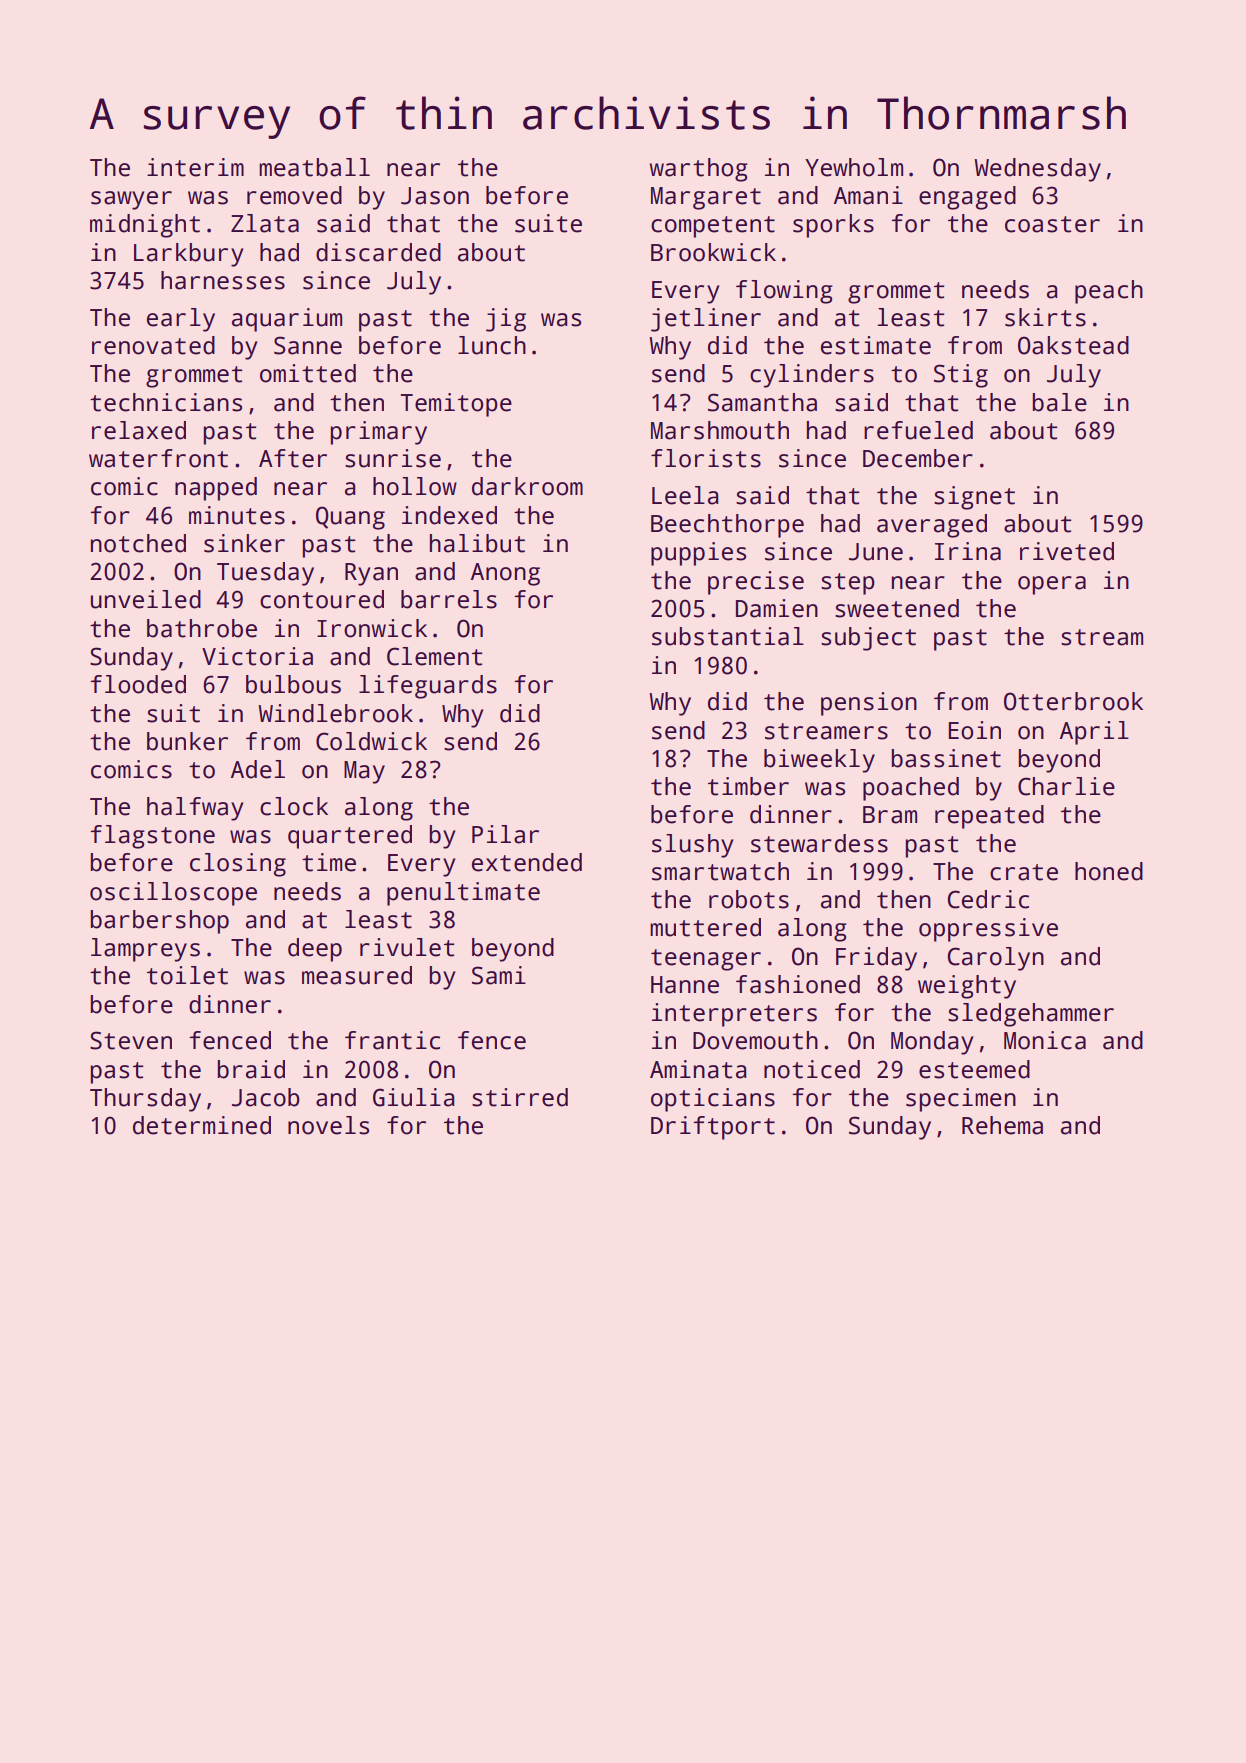 The height and width of the screenshot is (1763, 1246). Describe the element at coordinates (748, 786) in the screenshot. I see `timber` at that location.
